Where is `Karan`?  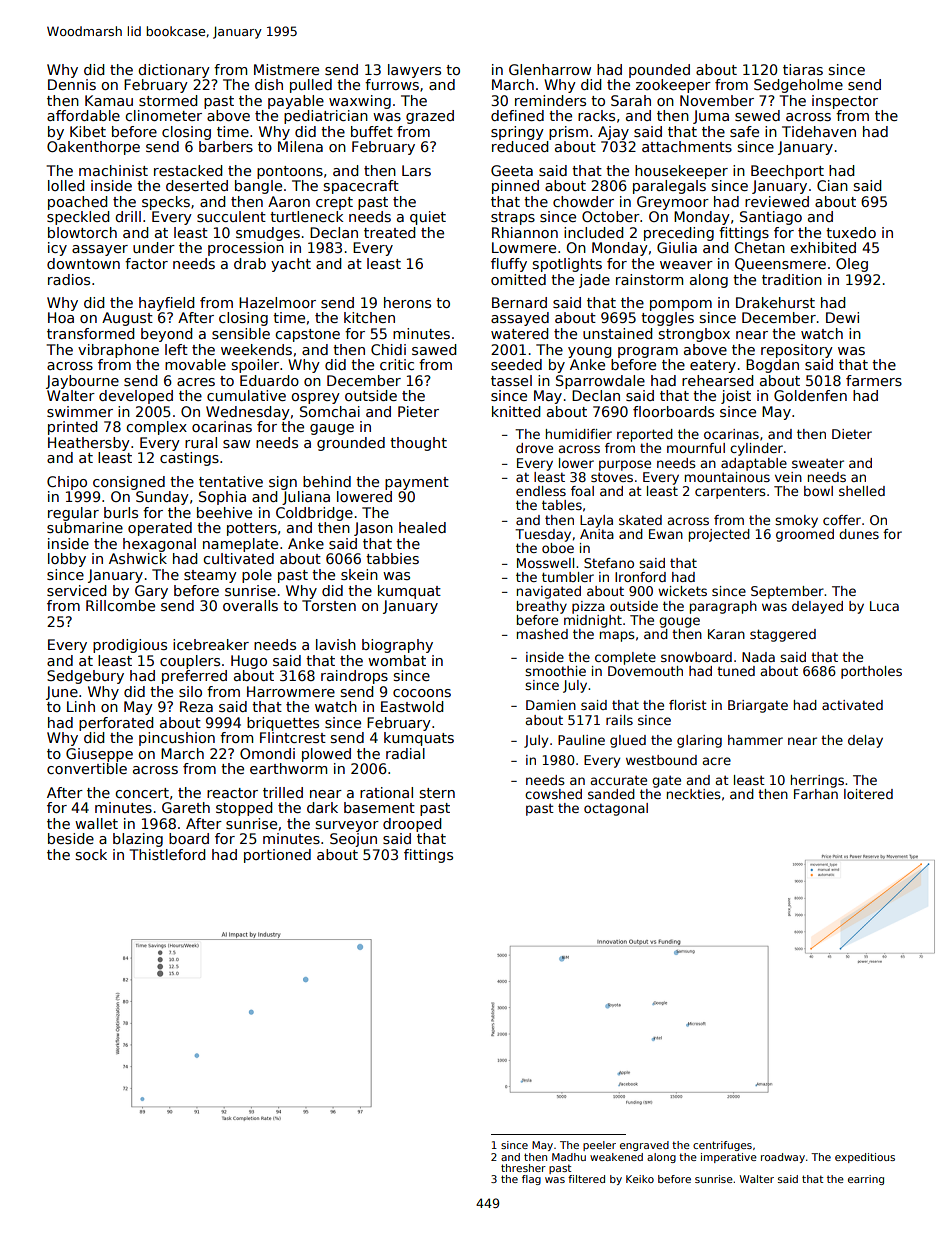 Karan is located at coordinates (726, 634).
